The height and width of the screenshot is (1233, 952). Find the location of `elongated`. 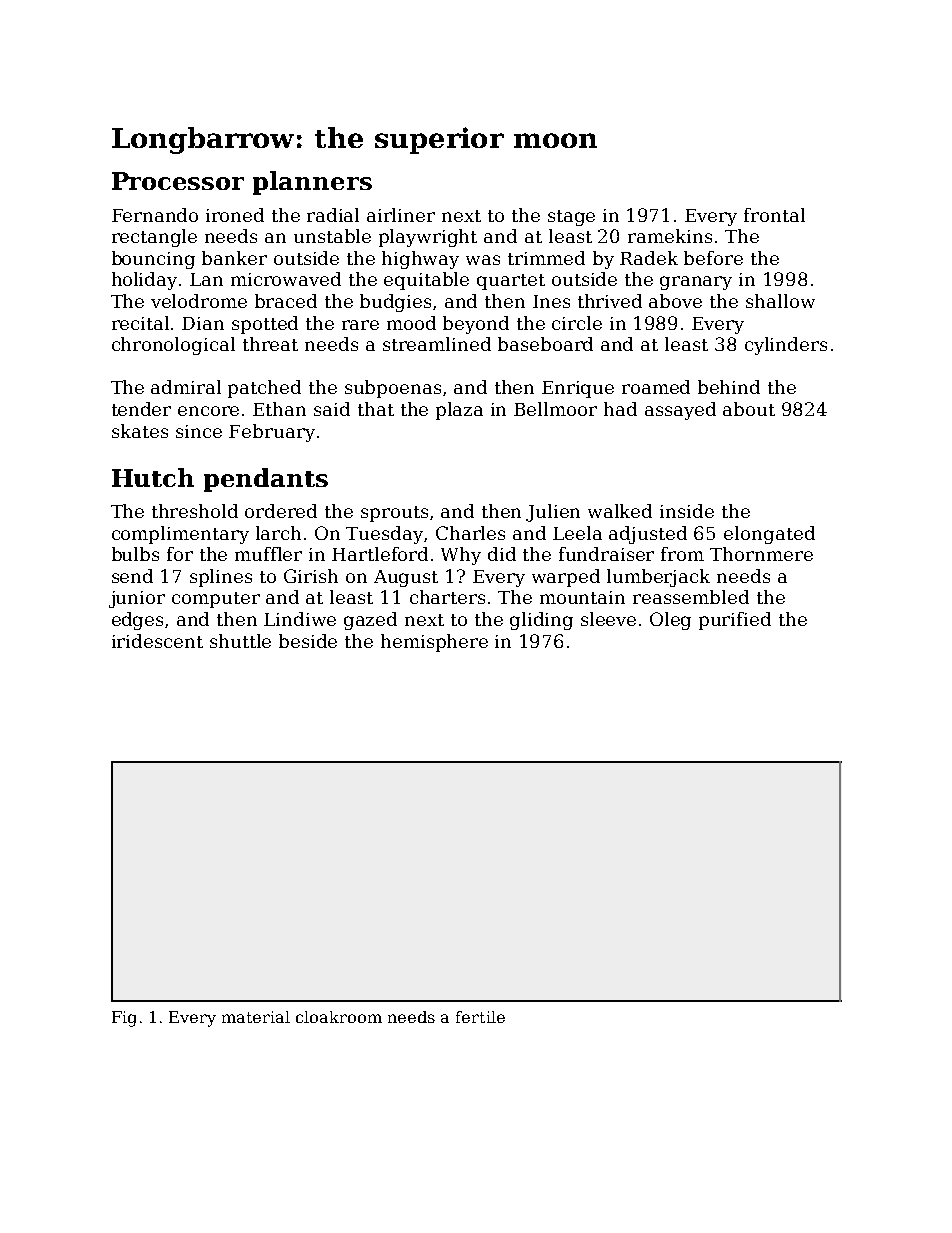

elongated is located at coordinates (769, 535).
